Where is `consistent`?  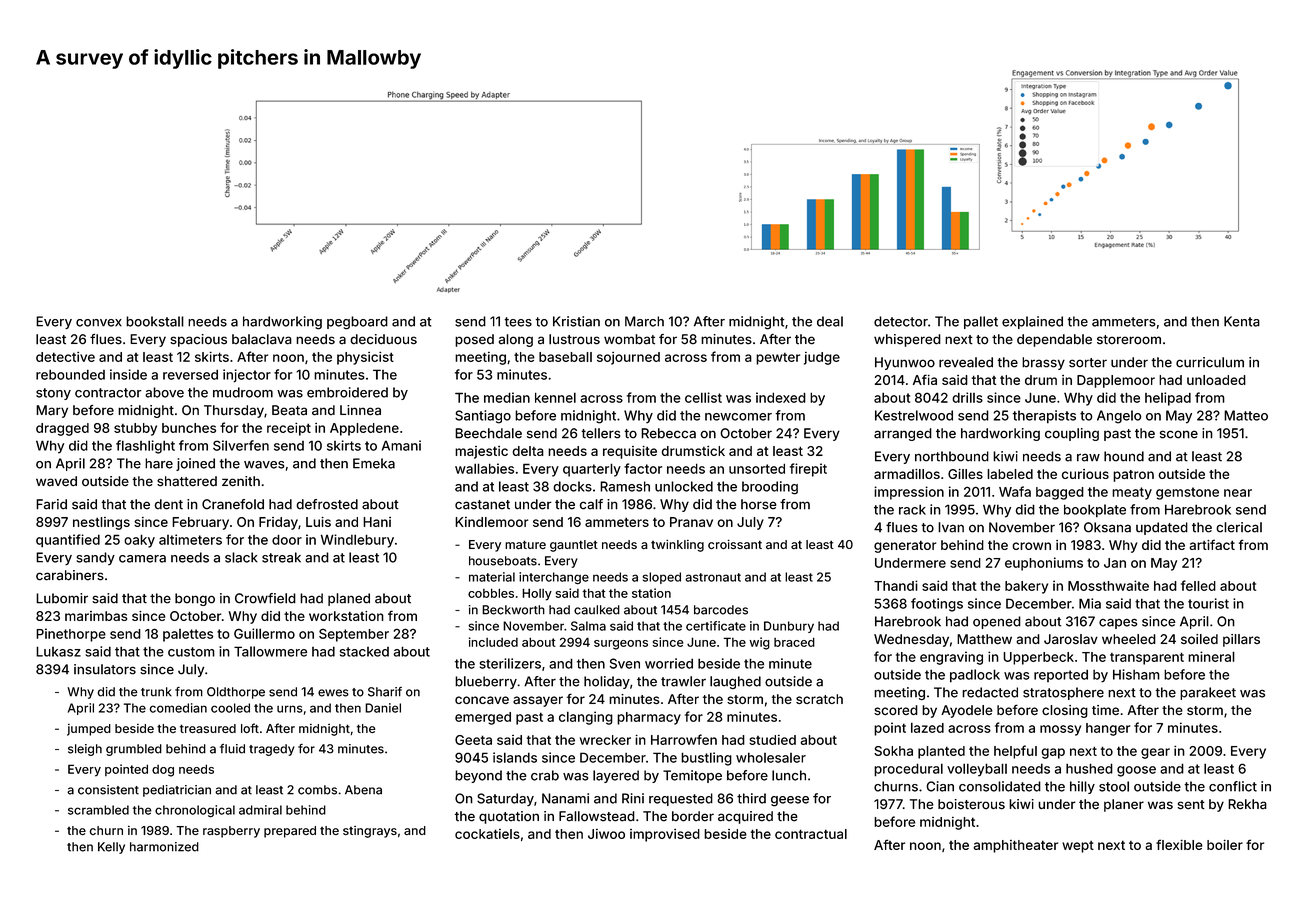
consistent is located at coordinates (108, 790).
